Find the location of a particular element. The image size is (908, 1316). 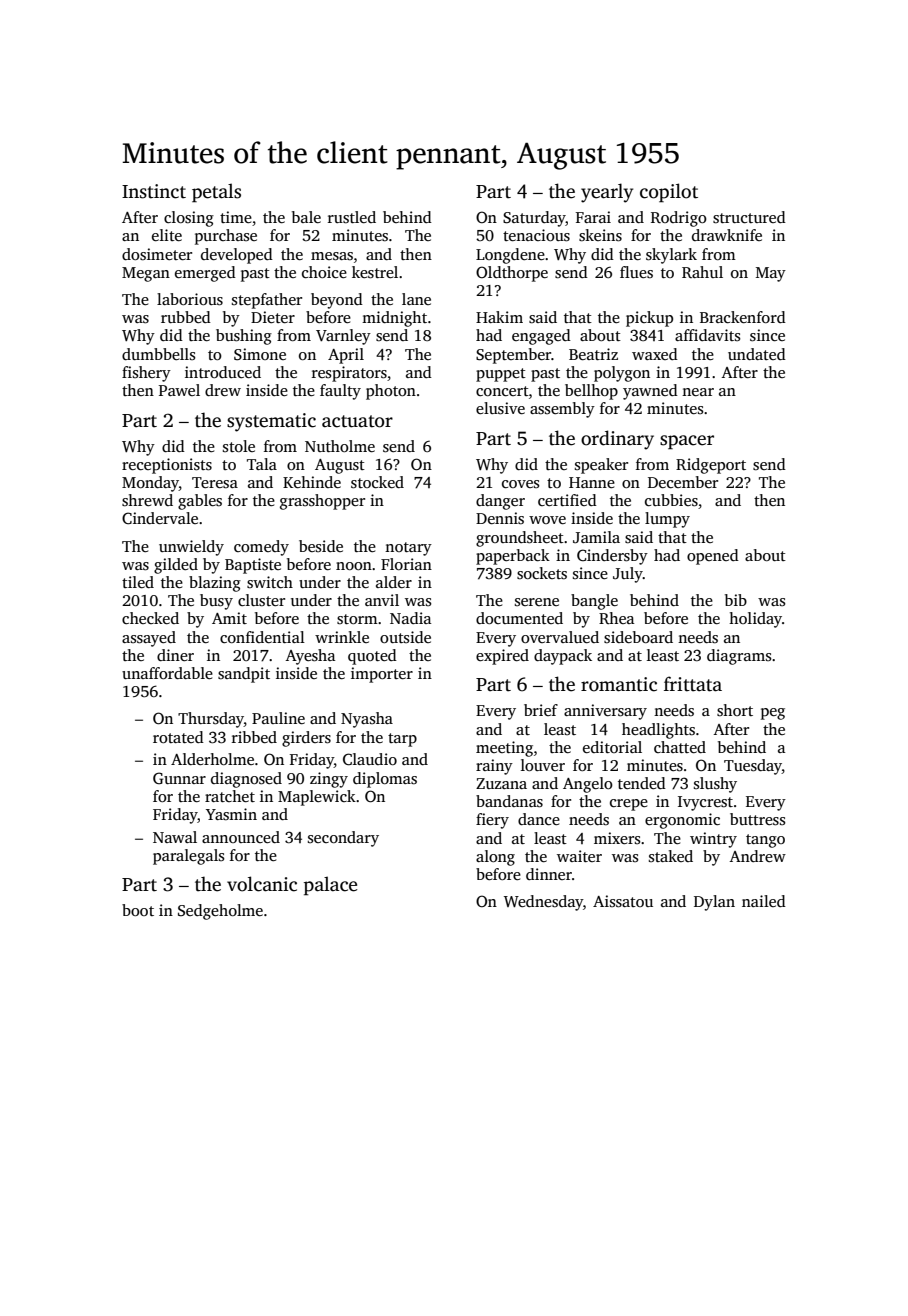

stocked is located at coordinates (377, 482).
